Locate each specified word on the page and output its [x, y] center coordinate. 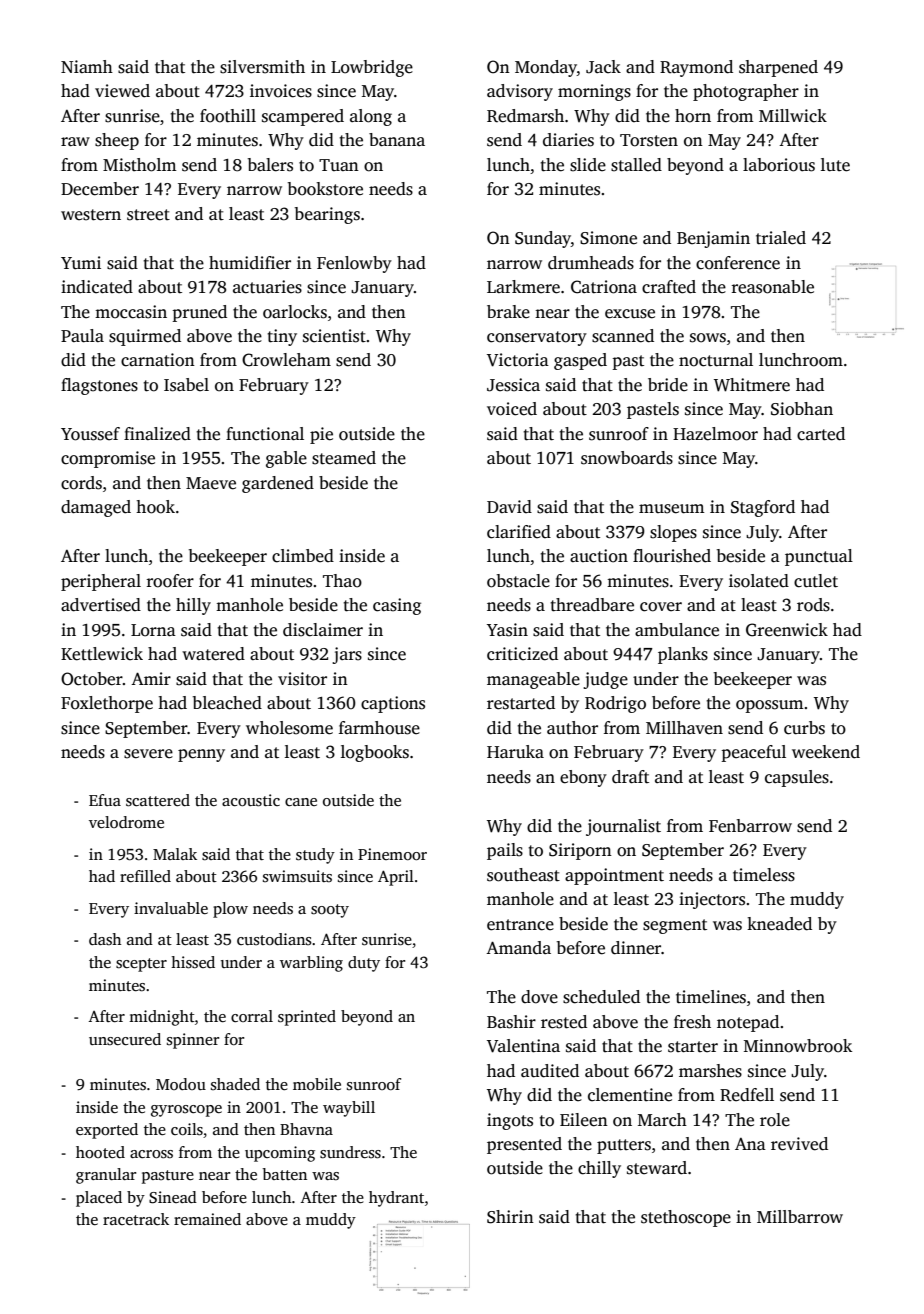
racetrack [136, 1219]
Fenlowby [354, 264]
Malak [175, 854]
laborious [779, 165]
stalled [636, 165]
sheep [117, 141]
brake [508, 312]
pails [505, 851]
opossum [770, 706]
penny [201, 755]
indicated [97, 287]
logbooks [375, 753]
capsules [797, 778]
